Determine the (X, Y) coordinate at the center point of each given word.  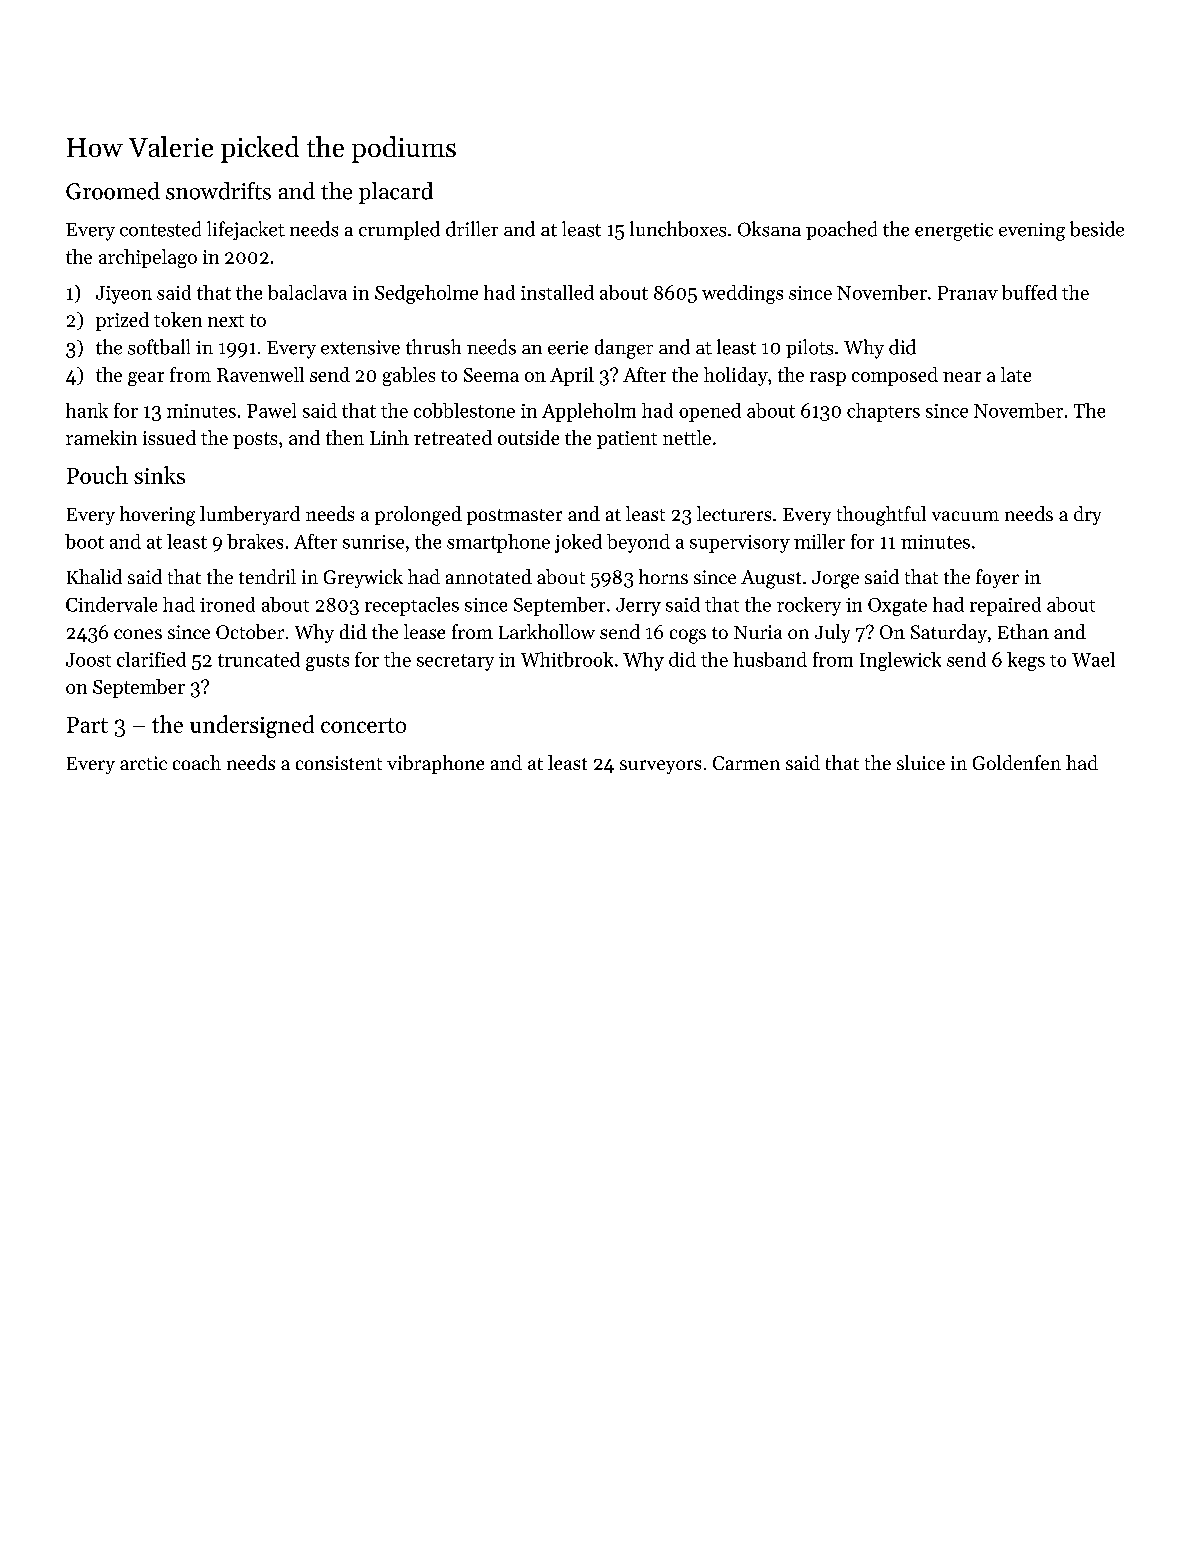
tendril (267, 576)
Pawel (271, 410)
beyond (638, 543)
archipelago (148, 258)
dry (1087, 515)
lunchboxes (678, 229)
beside (1097, 229)
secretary (455, 662)
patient (627, 440)
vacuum (965, 516)
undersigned (252, 726)
